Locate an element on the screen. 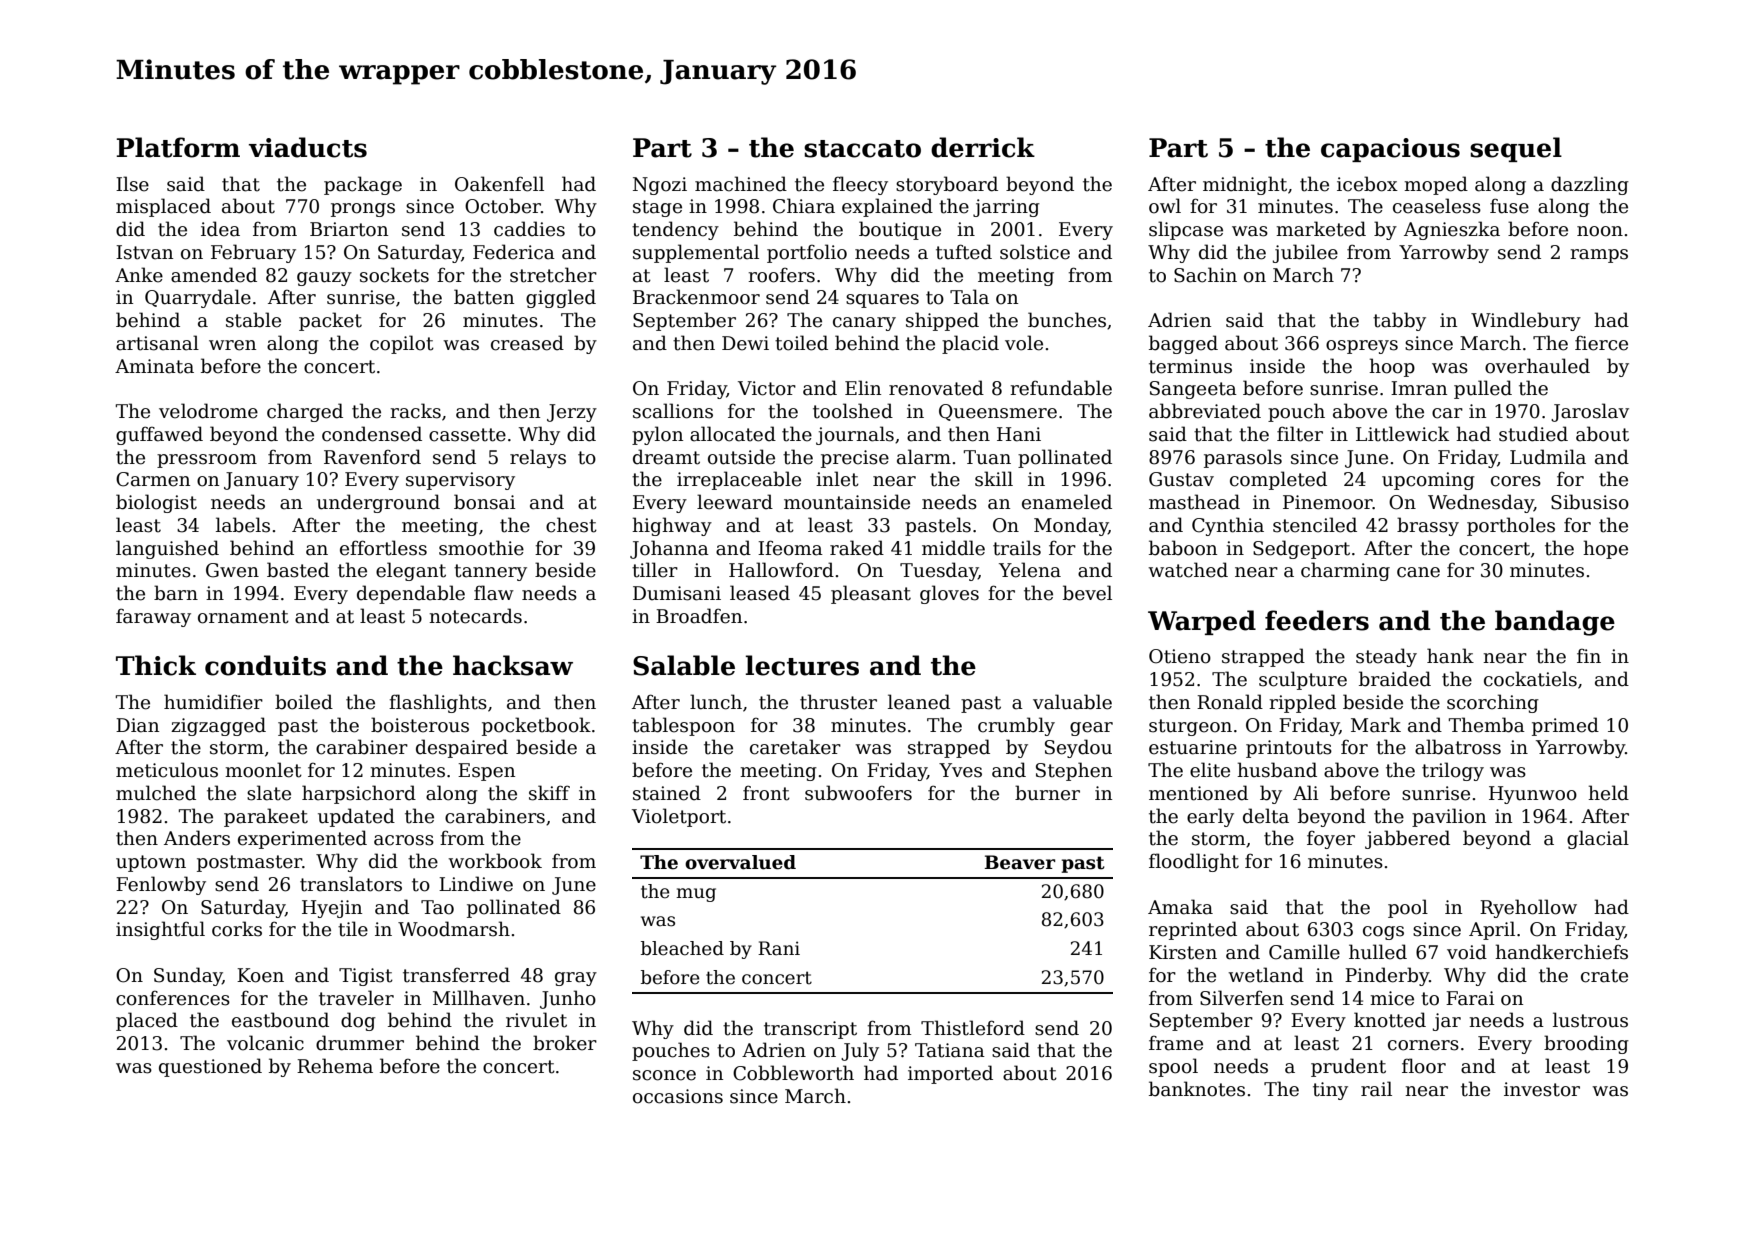 The image size is (1745, 1234). Sachin is located at coordinates (1205, 275).
